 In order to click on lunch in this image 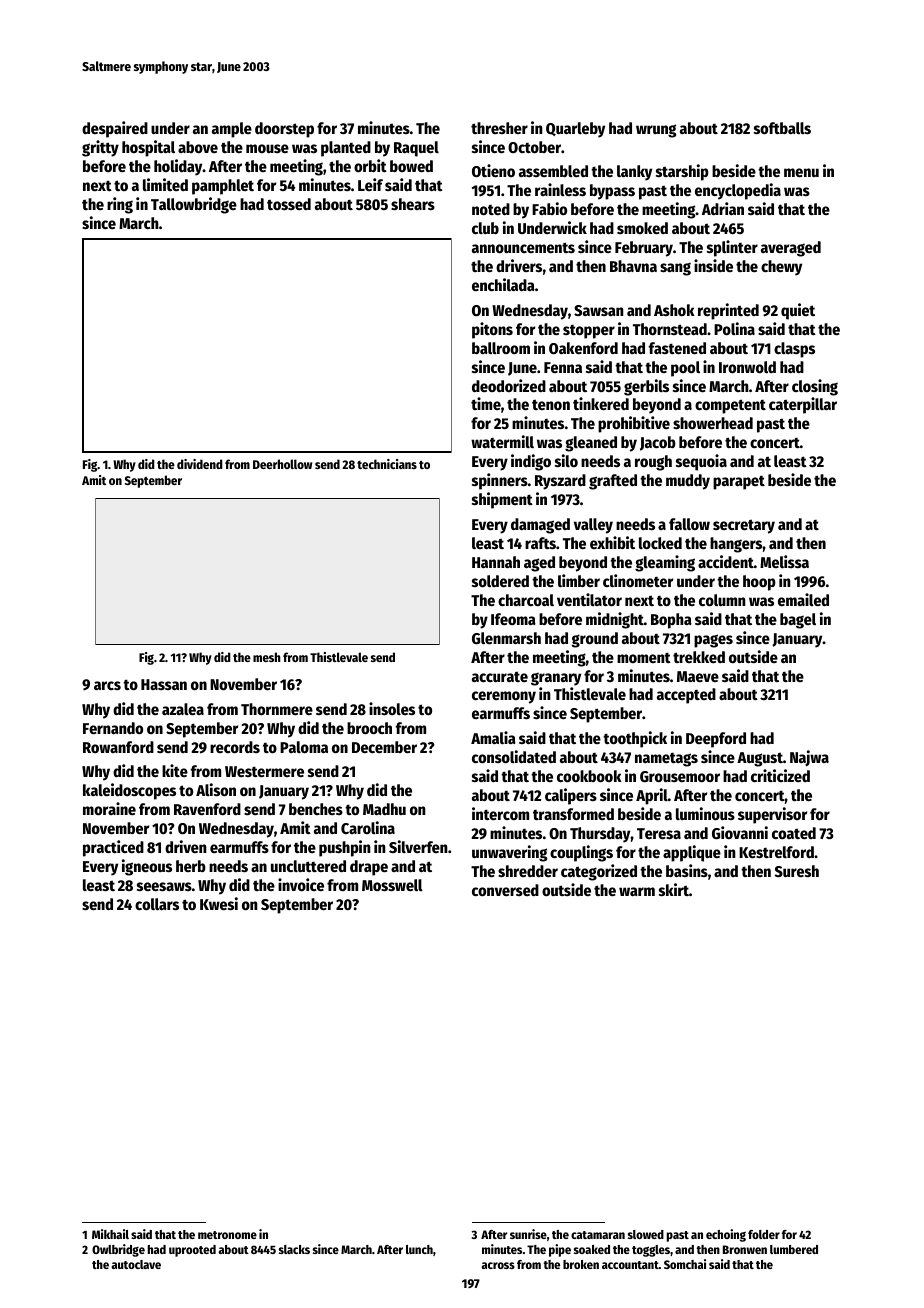, I will do `click(419, 1249)`.
